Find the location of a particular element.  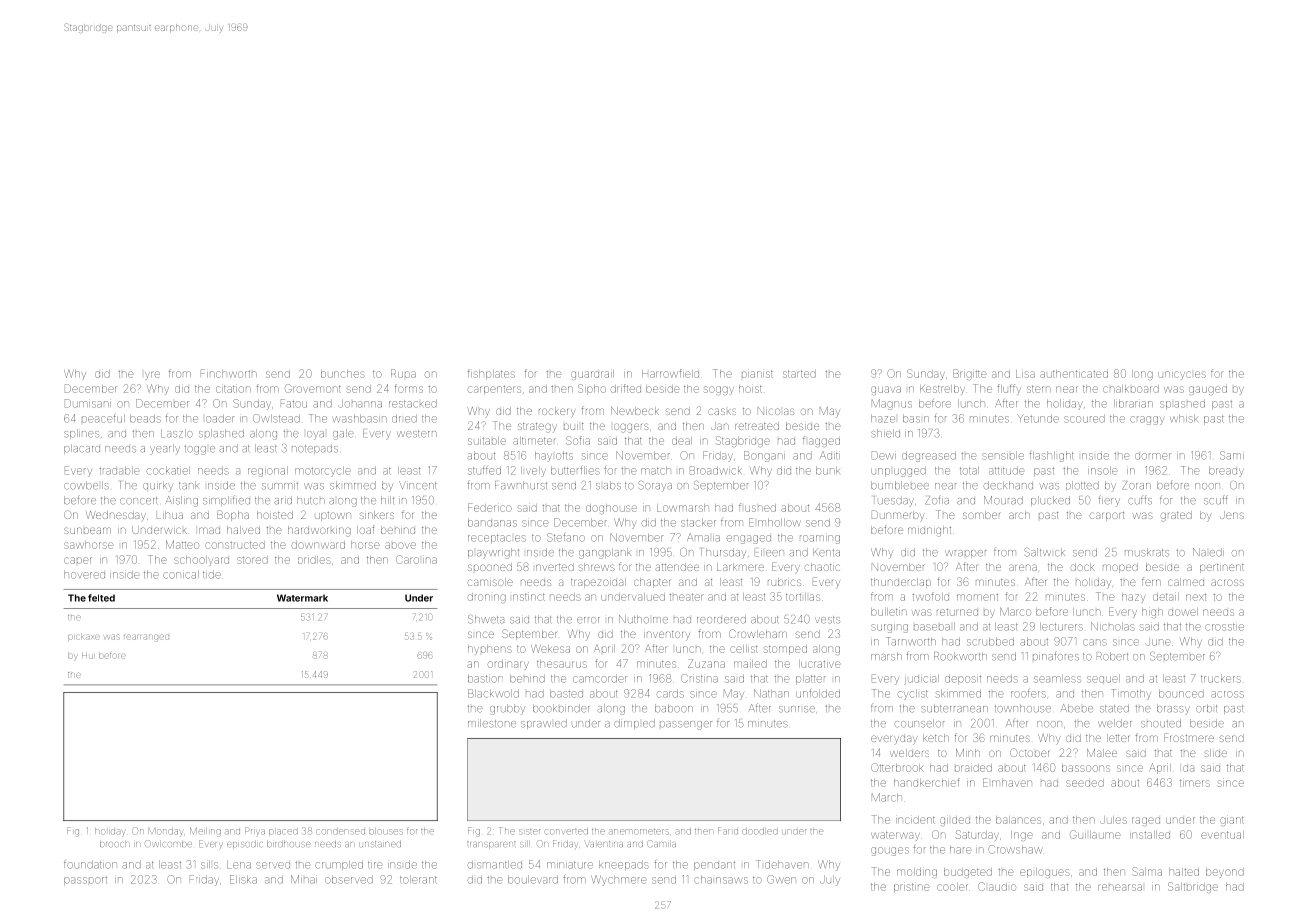

Lisa is located at coordinates (1025, 374).
